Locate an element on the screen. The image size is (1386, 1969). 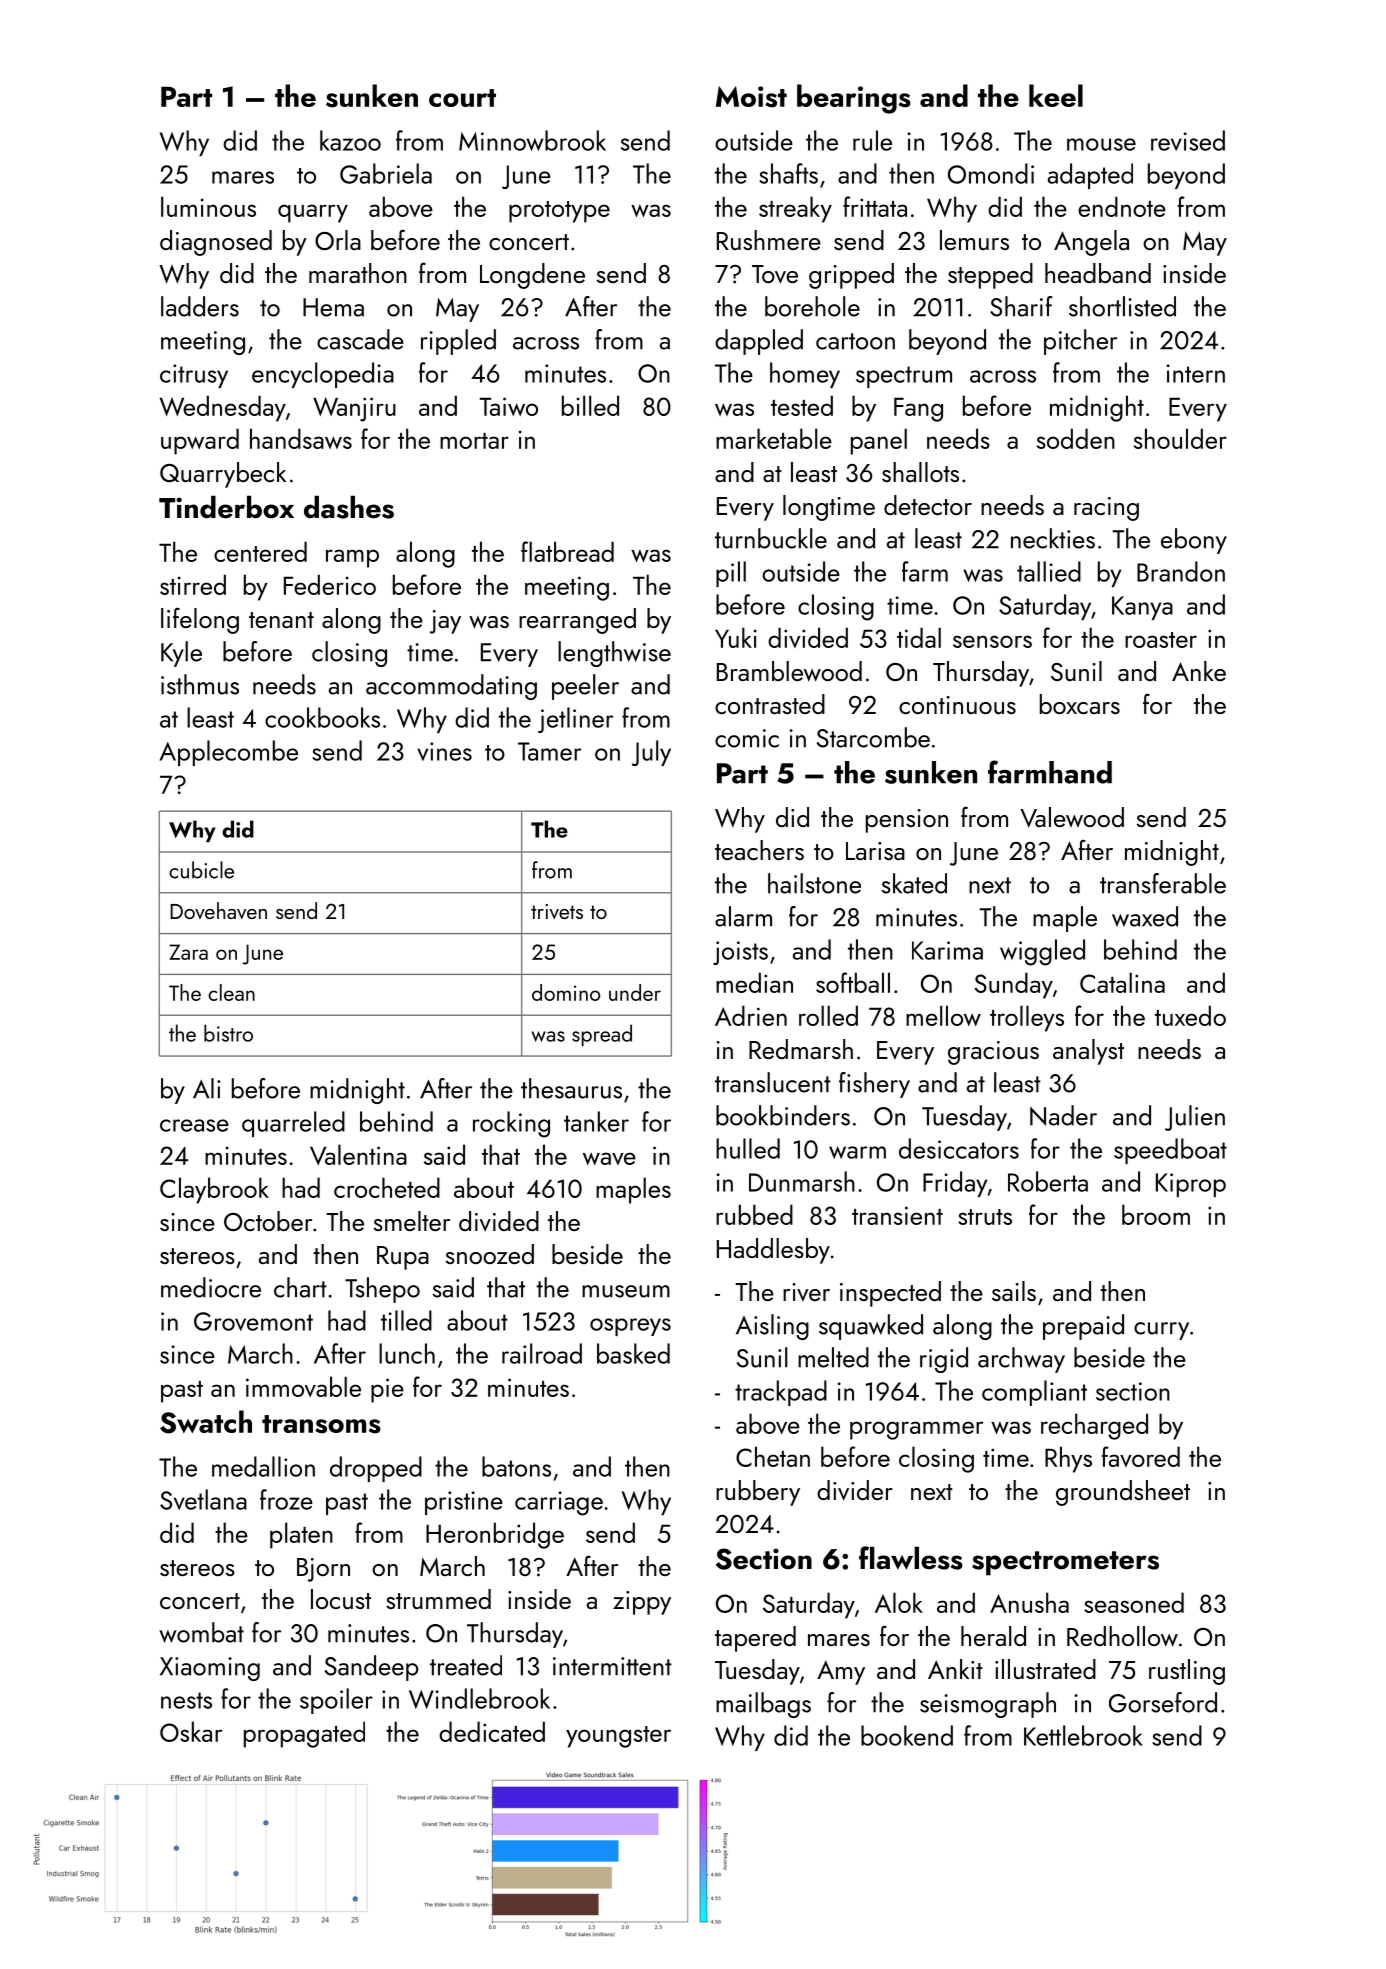
Karima is located at coordinates (947, 950).
